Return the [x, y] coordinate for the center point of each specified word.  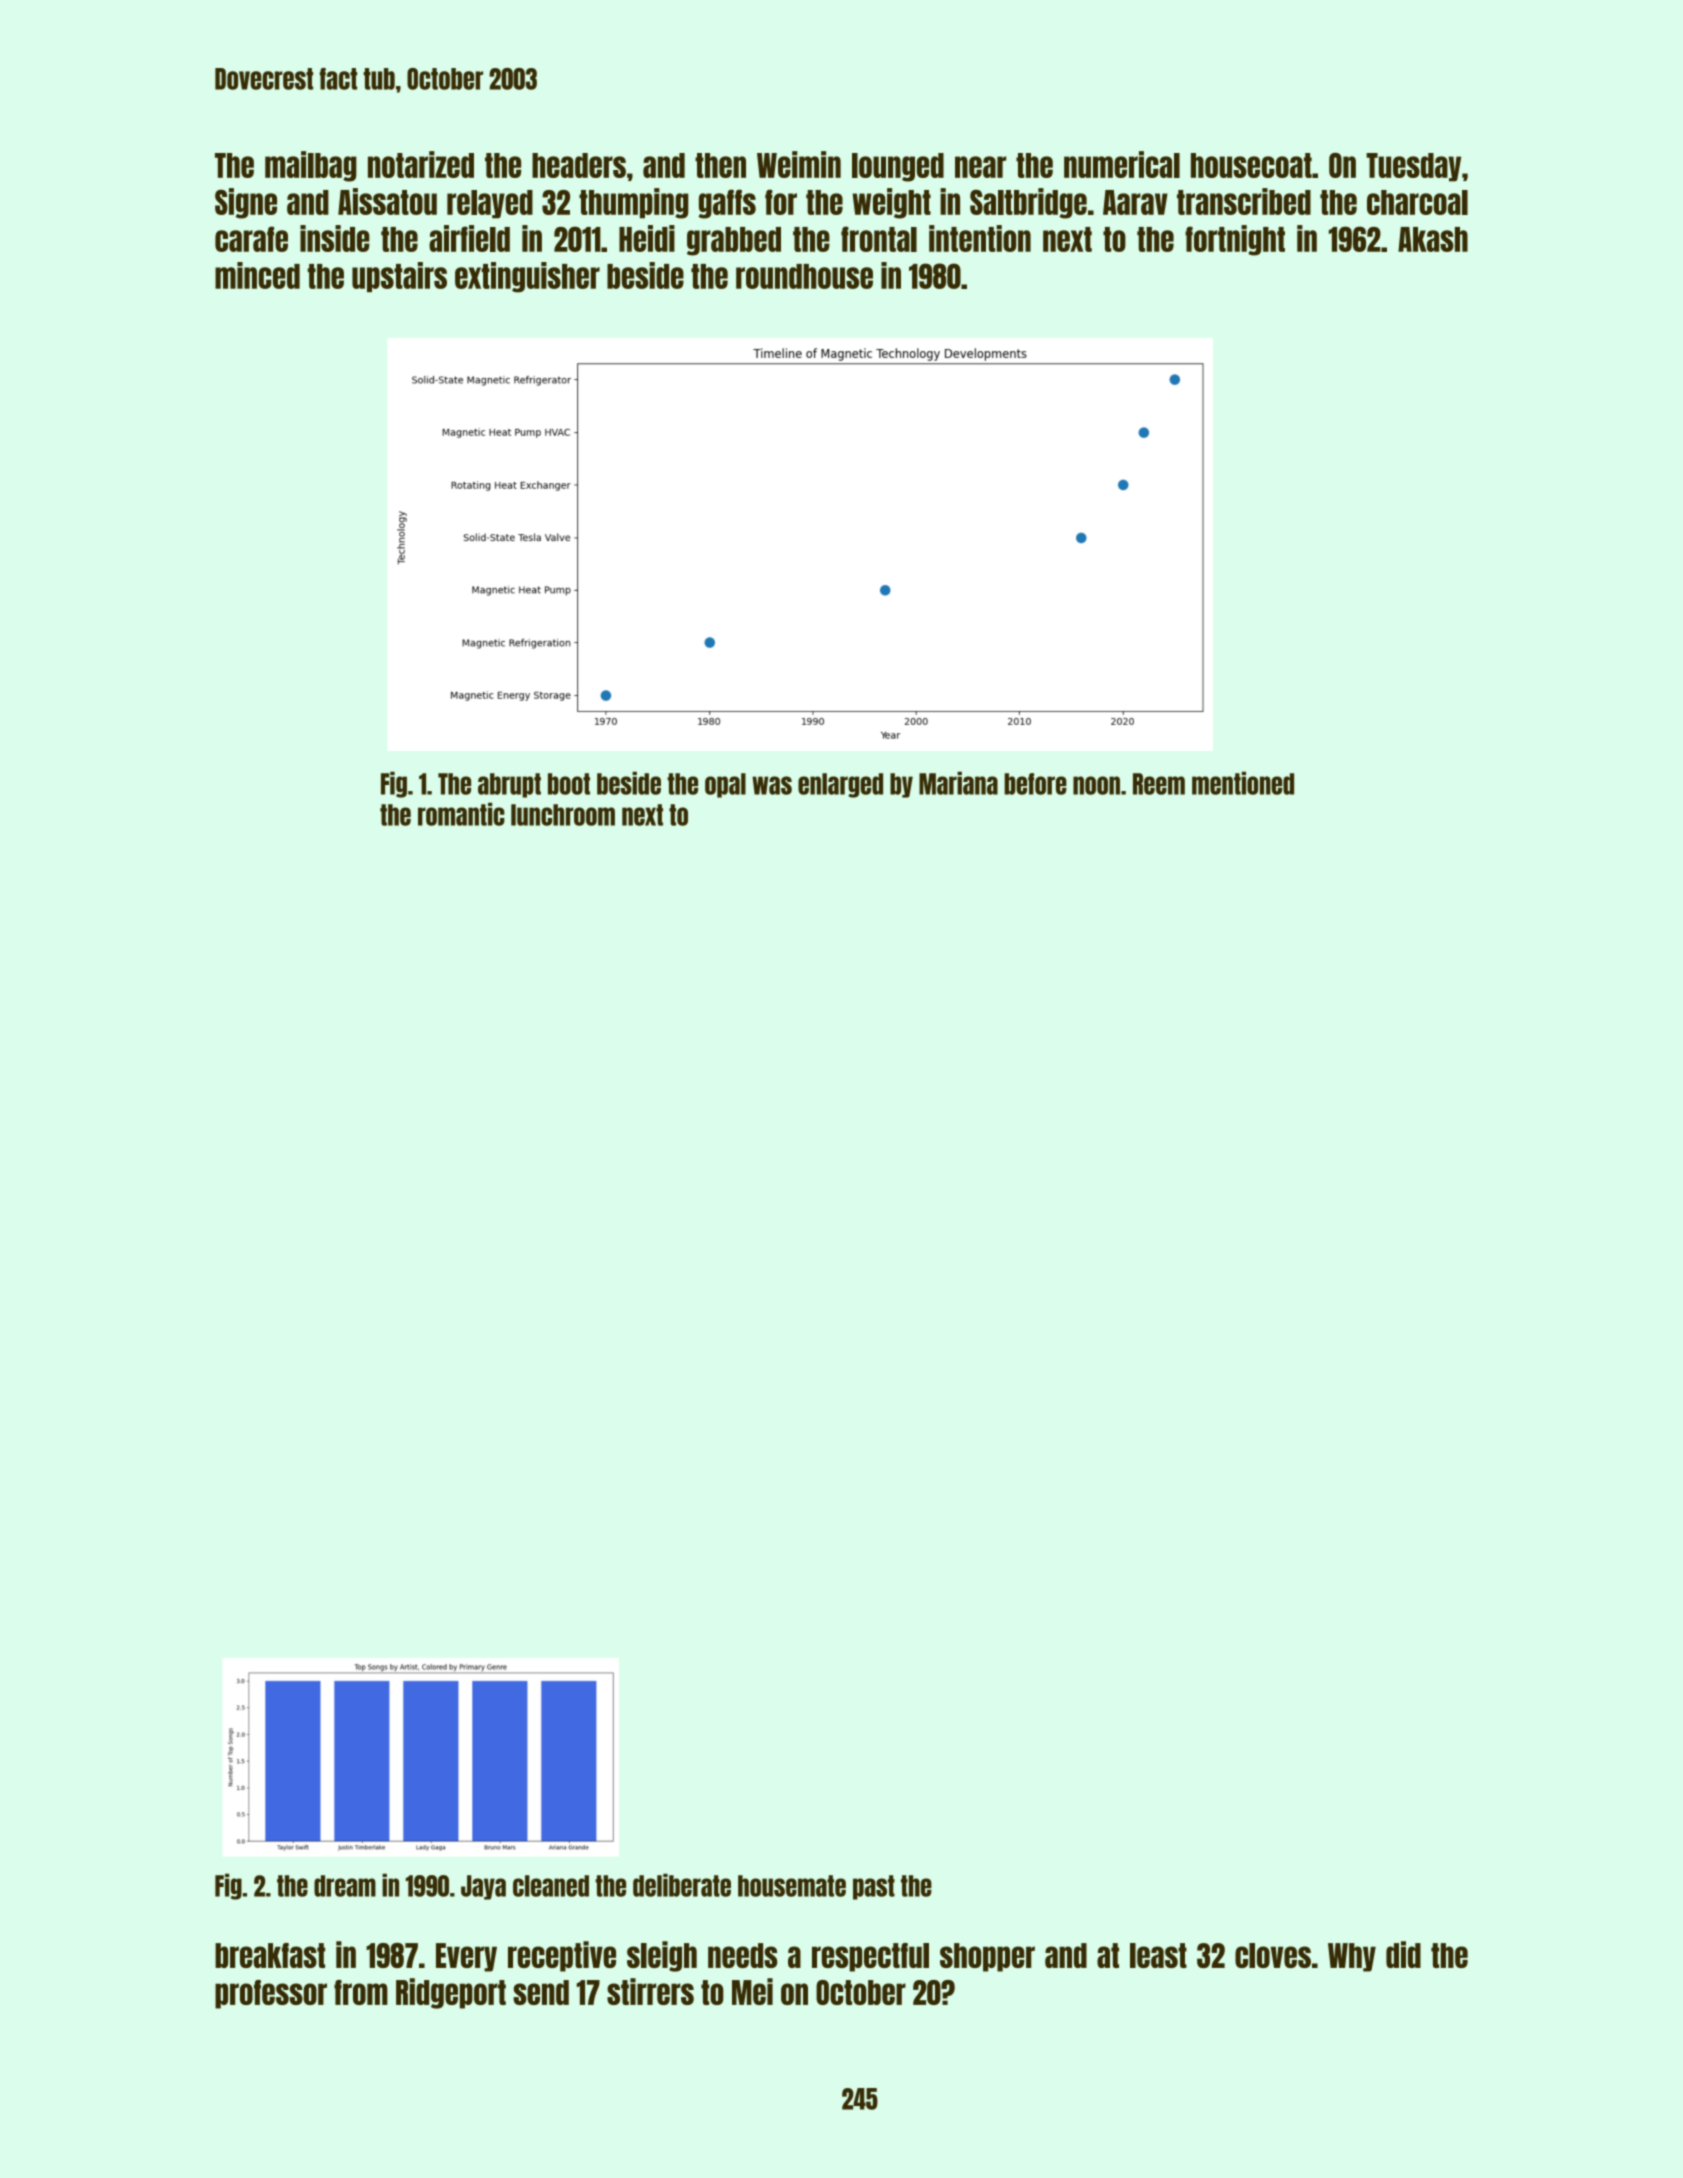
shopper [987, 1957]
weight [891, 203]
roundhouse [804, 276]
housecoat [1251, 165]
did [1403, 1954]
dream [345, 1886]
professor [271, 1994]
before [1035, 784]
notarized [421, 164]
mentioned [1243, 783]
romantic [461, 814]
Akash [1433, 239]
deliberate [682, 1885]
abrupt [509, 785]
